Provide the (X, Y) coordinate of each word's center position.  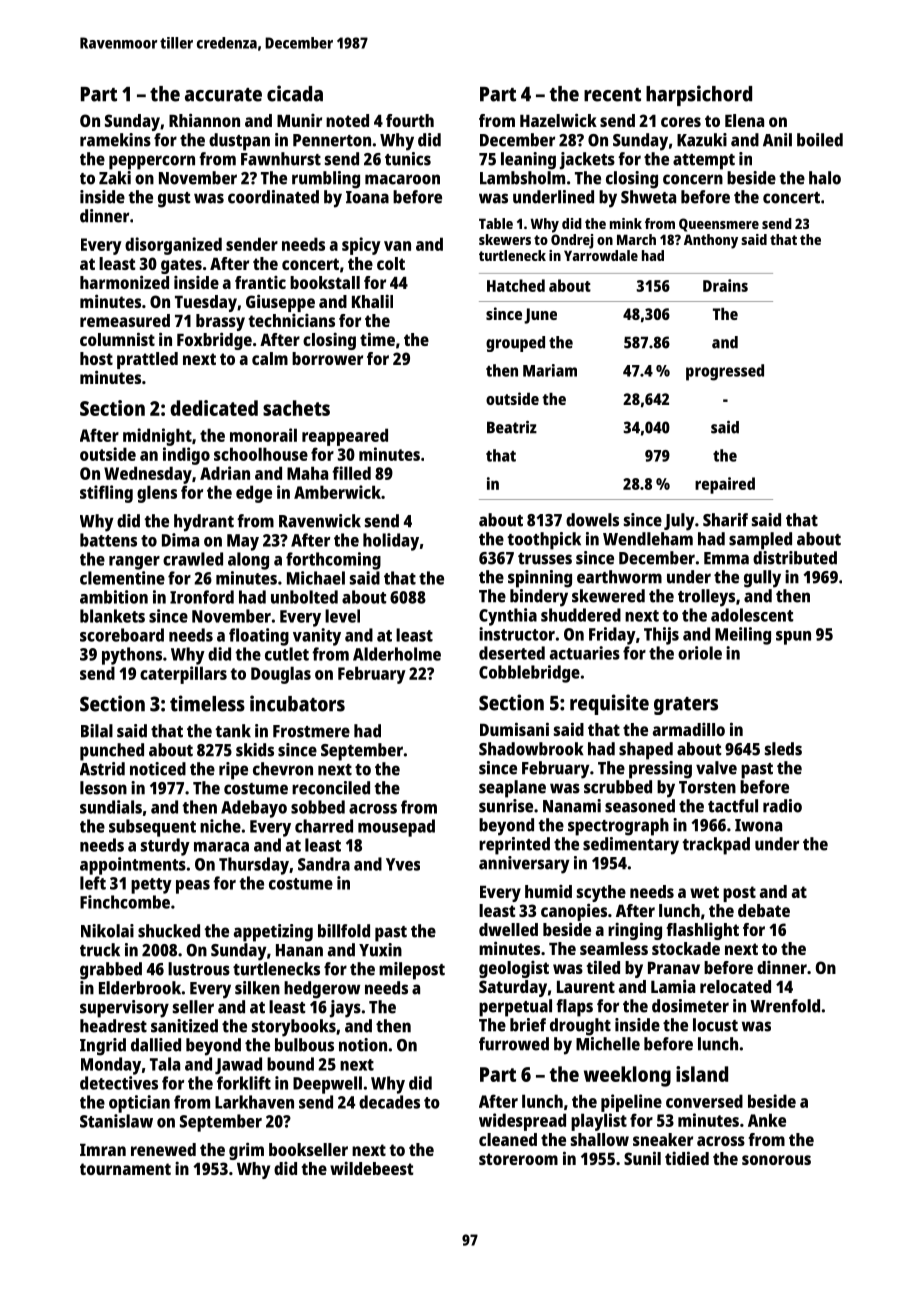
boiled (820, 140)
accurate (223, 95)
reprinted (514, 846)
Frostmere (311, 731)
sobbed (318, 807)
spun (793, 638)
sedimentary (631, 846)
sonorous (776, 1160)
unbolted (304, 597)
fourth (410, 120)
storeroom (518, 1159)
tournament (125, 1169)
